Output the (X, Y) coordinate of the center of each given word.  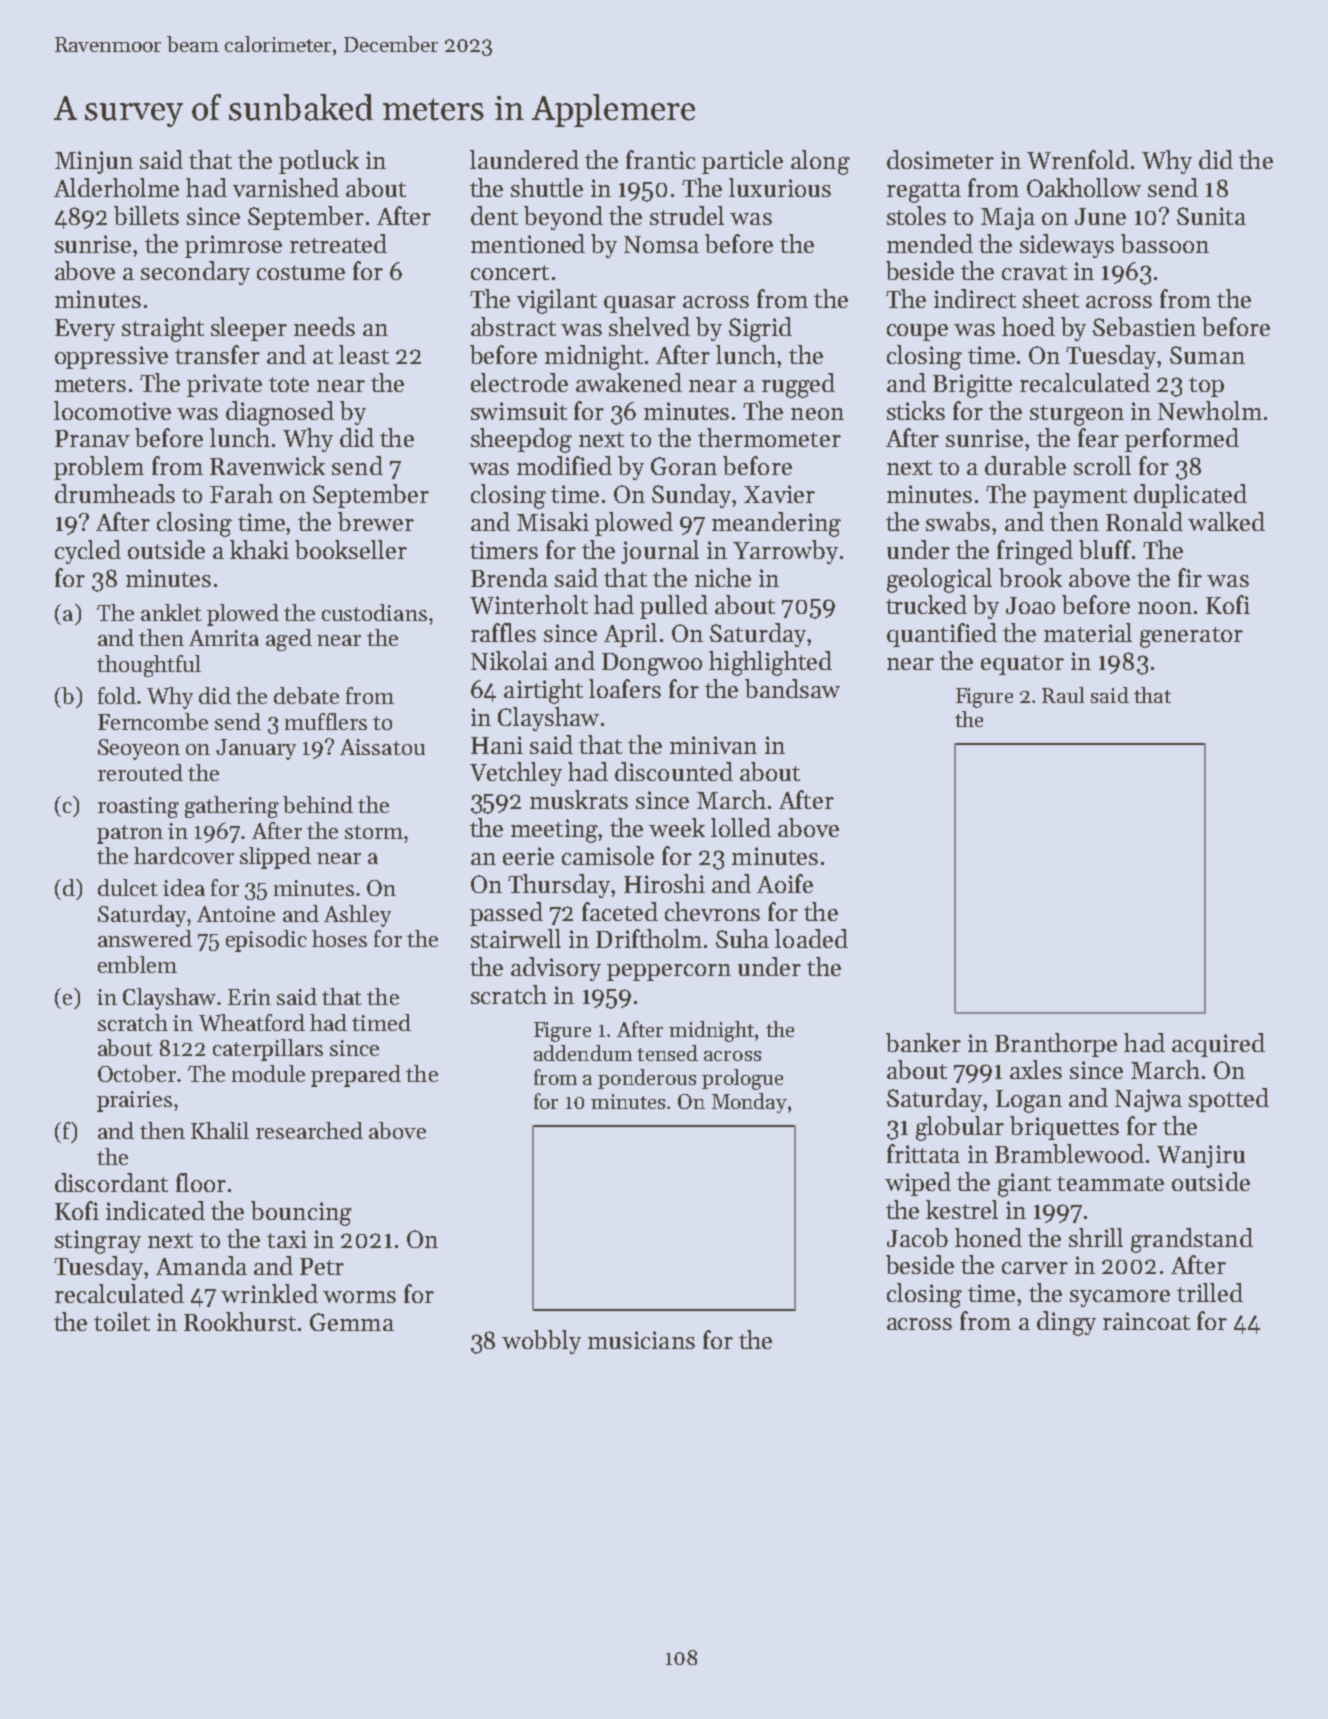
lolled (741, 827)
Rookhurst (240, 1321)
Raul (1063, 695)
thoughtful (149, 666)
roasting (138, 807)
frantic (660, 159)
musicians (641, 1340)
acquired (1218, 1045)
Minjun (94, 162)
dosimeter (940, 159)
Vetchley (516, 774)
